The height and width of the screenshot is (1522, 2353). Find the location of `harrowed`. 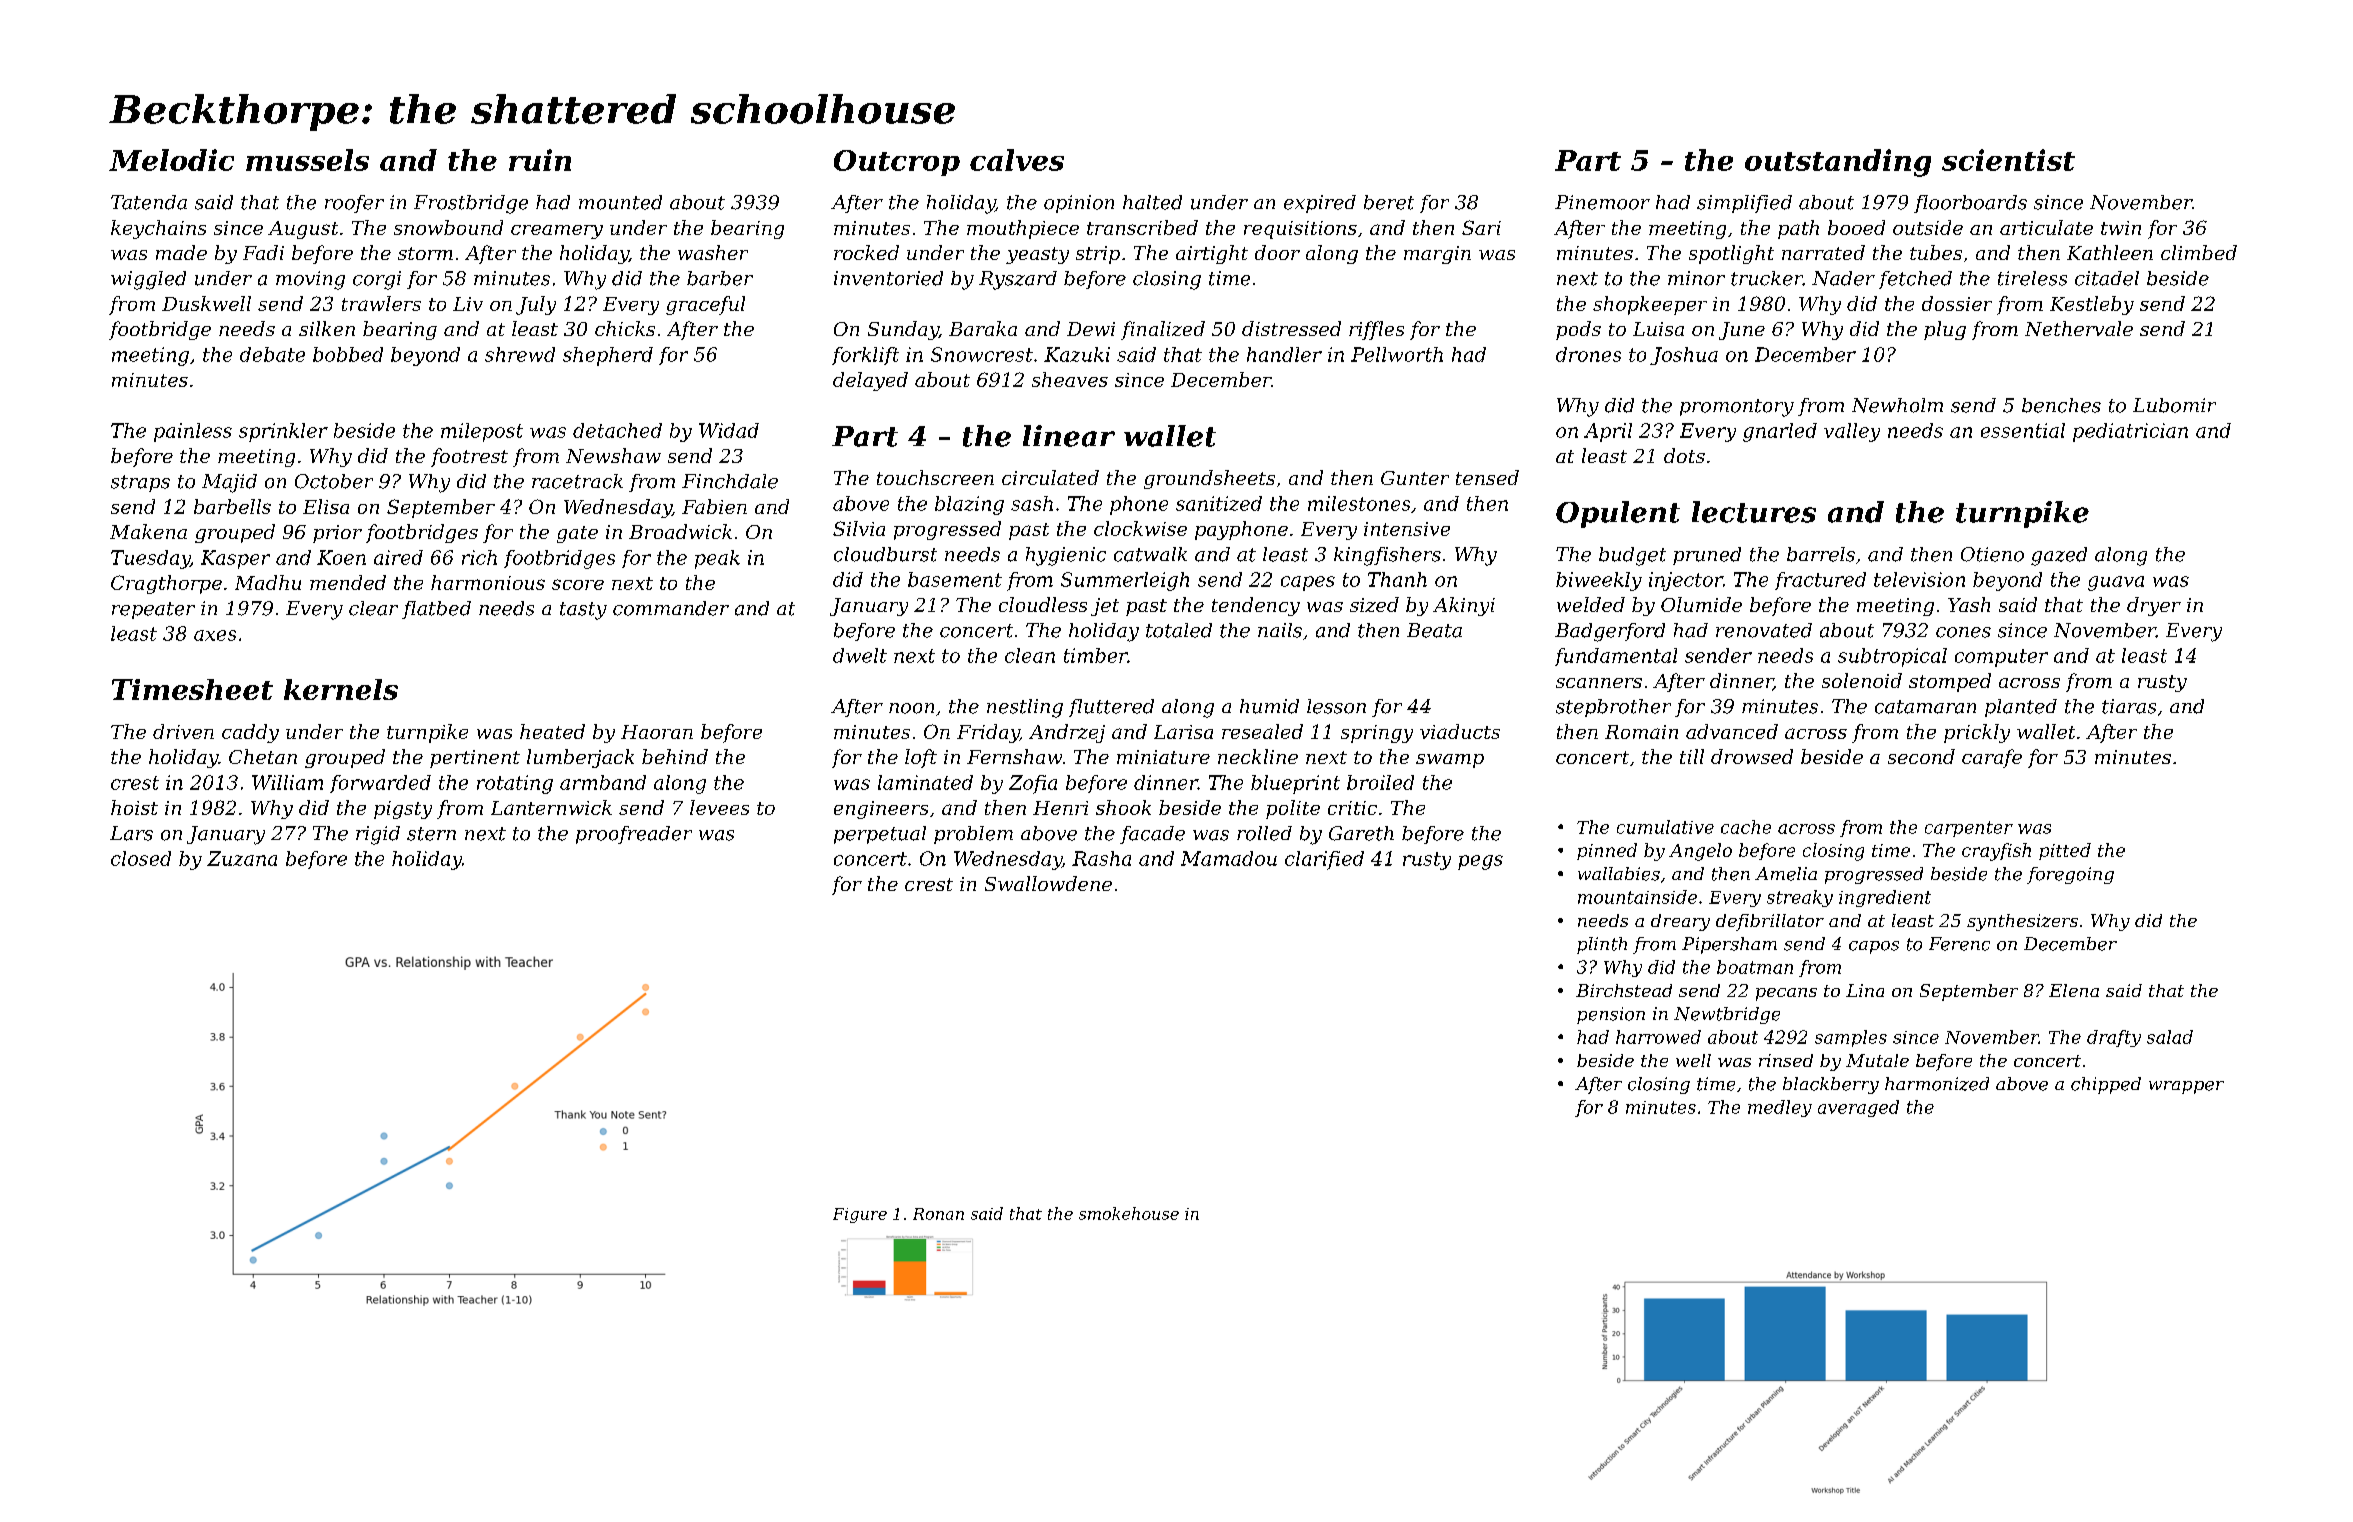

harrowed is located at coordinates (1658, 1037).
